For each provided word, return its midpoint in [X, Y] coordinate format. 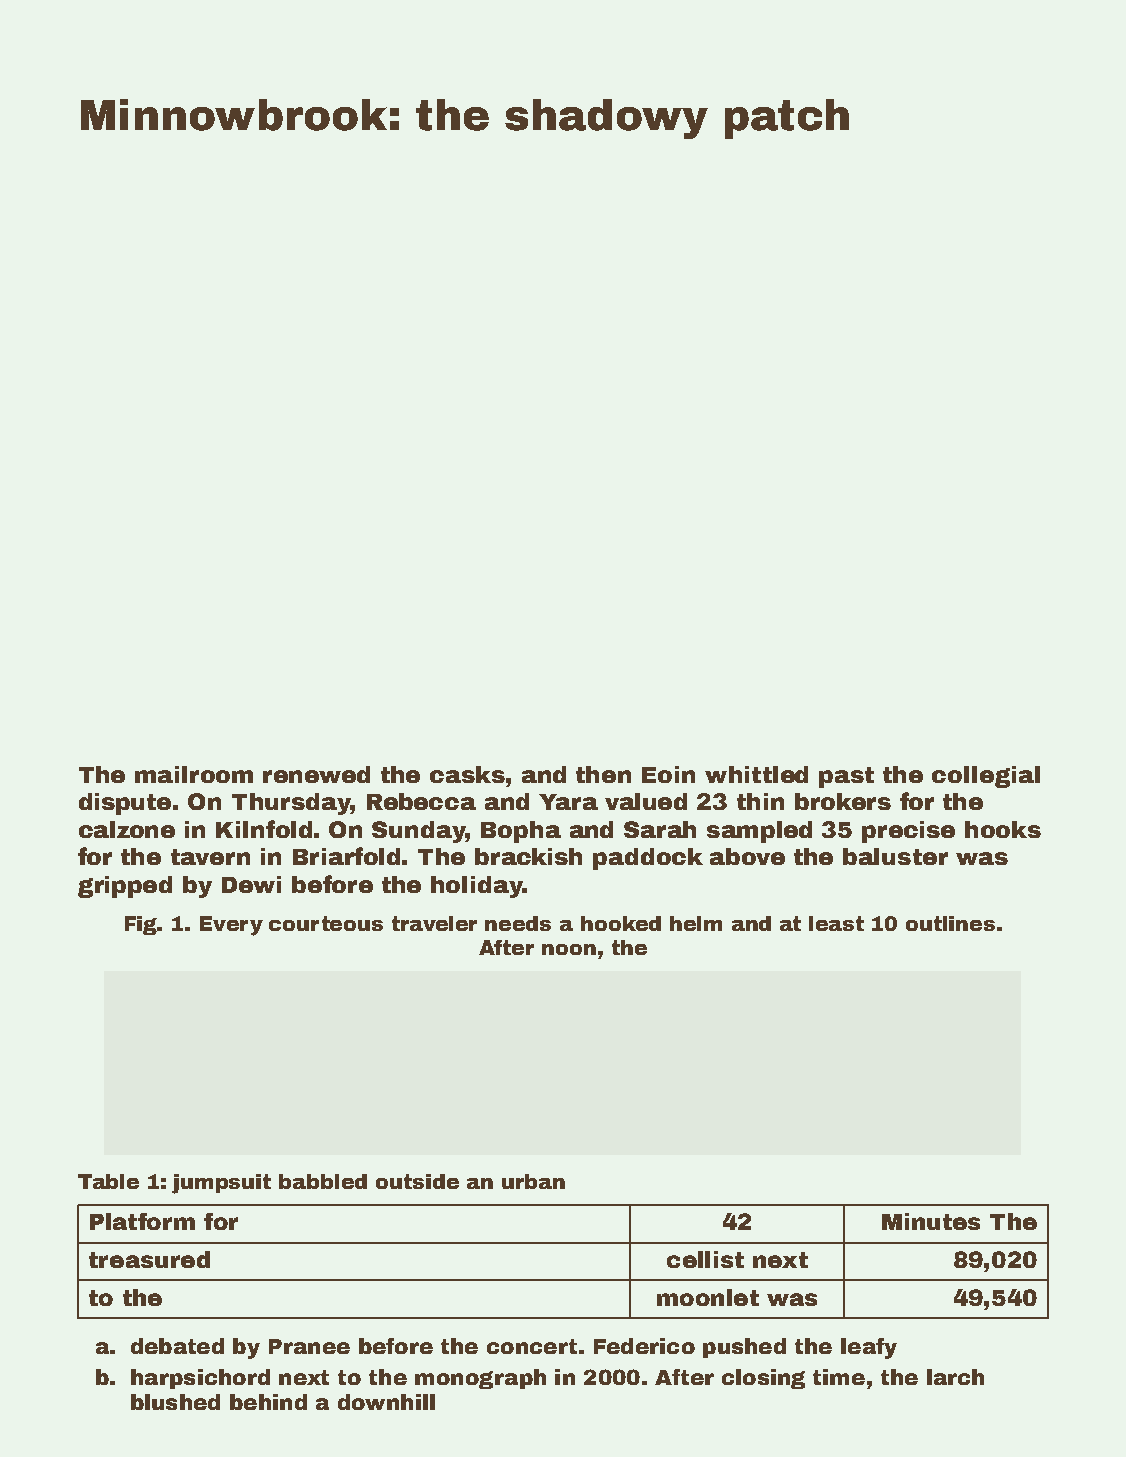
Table [108, 1181]
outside [417, 1181]
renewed [316, 774]
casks [467, 774]
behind [268, 1402]
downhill [386, 1402]
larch [955, 1377]
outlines [950, 923]
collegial [986, 777]
